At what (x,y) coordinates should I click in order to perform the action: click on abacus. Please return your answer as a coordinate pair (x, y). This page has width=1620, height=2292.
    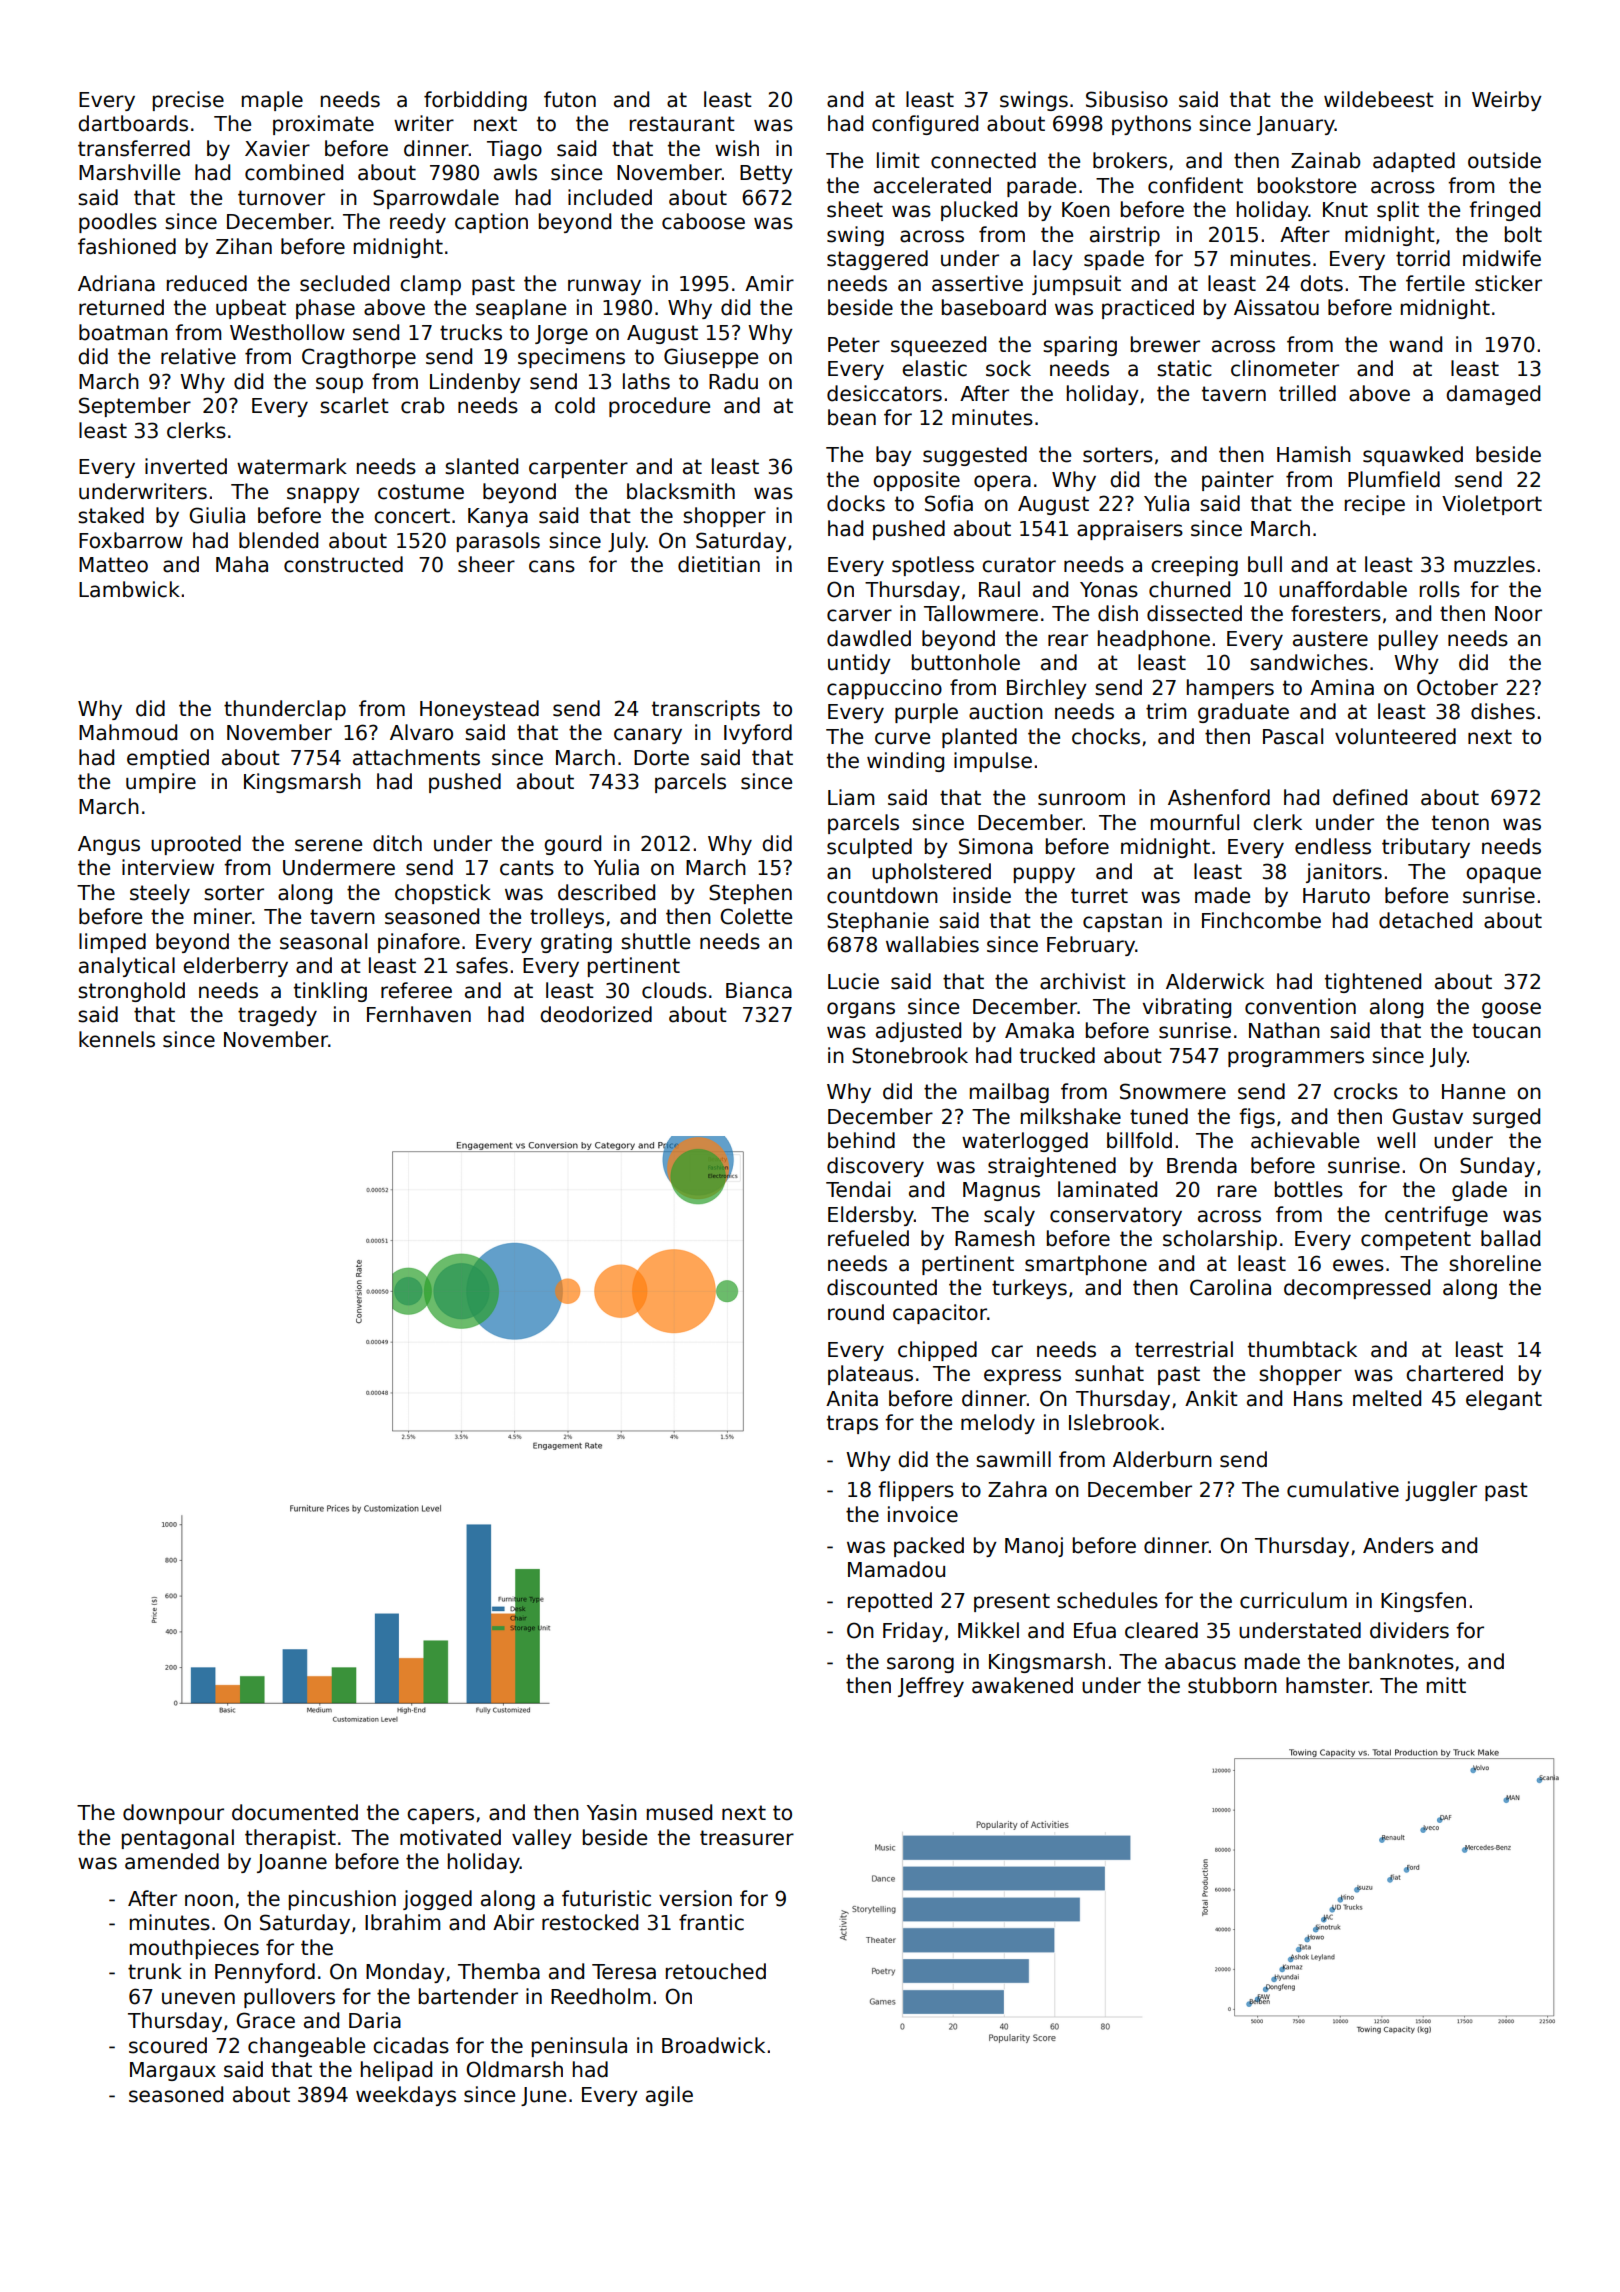
    Looking at the image, I should click on (1200, 1661).
